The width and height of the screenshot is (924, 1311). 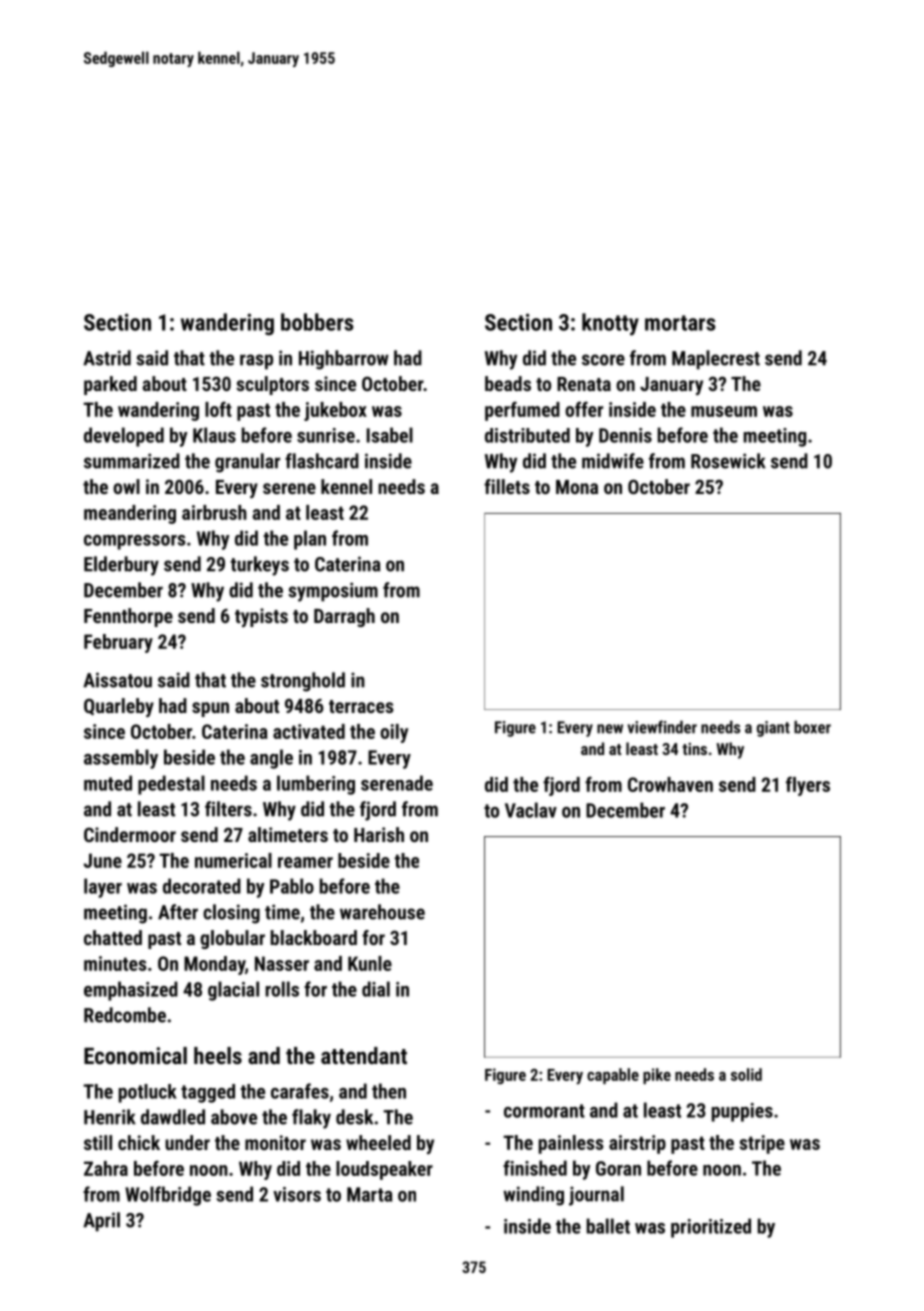 What do you see at coordinates (724, 411) in the screenshot?
I see `museum` at bounding box center [724, 411].
